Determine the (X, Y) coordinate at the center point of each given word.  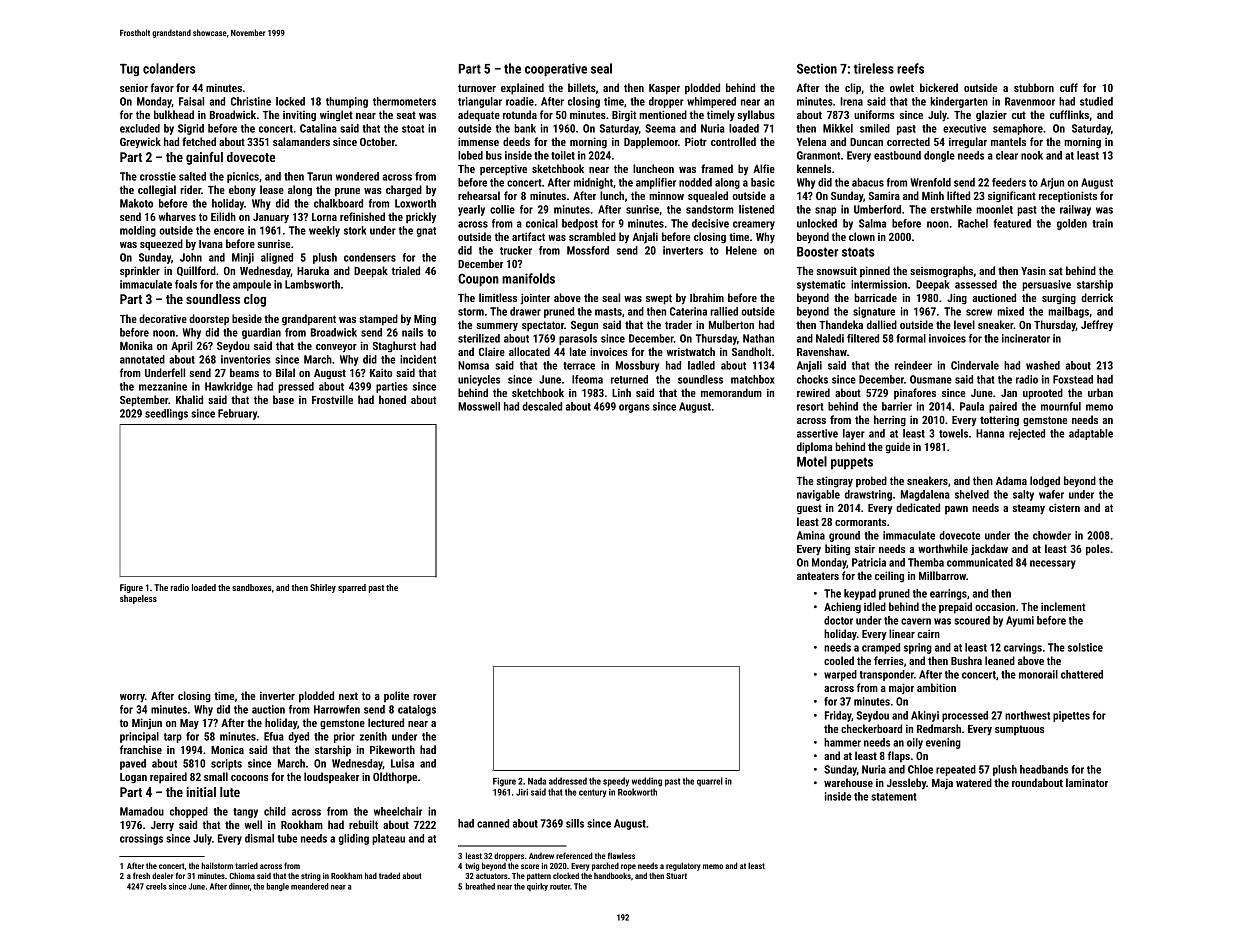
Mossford (588, 250)
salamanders (301, 141)
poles (1098, 550)
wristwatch (691, 351)
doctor (838, 620)
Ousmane (931, 379)
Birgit (624, 116)
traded (389, 875)
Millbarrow (942, 575)
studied (1096, 101)
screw (979, 312)
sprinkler (140, 271)
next (348, 696)
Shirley (323, 588)
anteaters (818, 576)
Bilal (285, 372)
